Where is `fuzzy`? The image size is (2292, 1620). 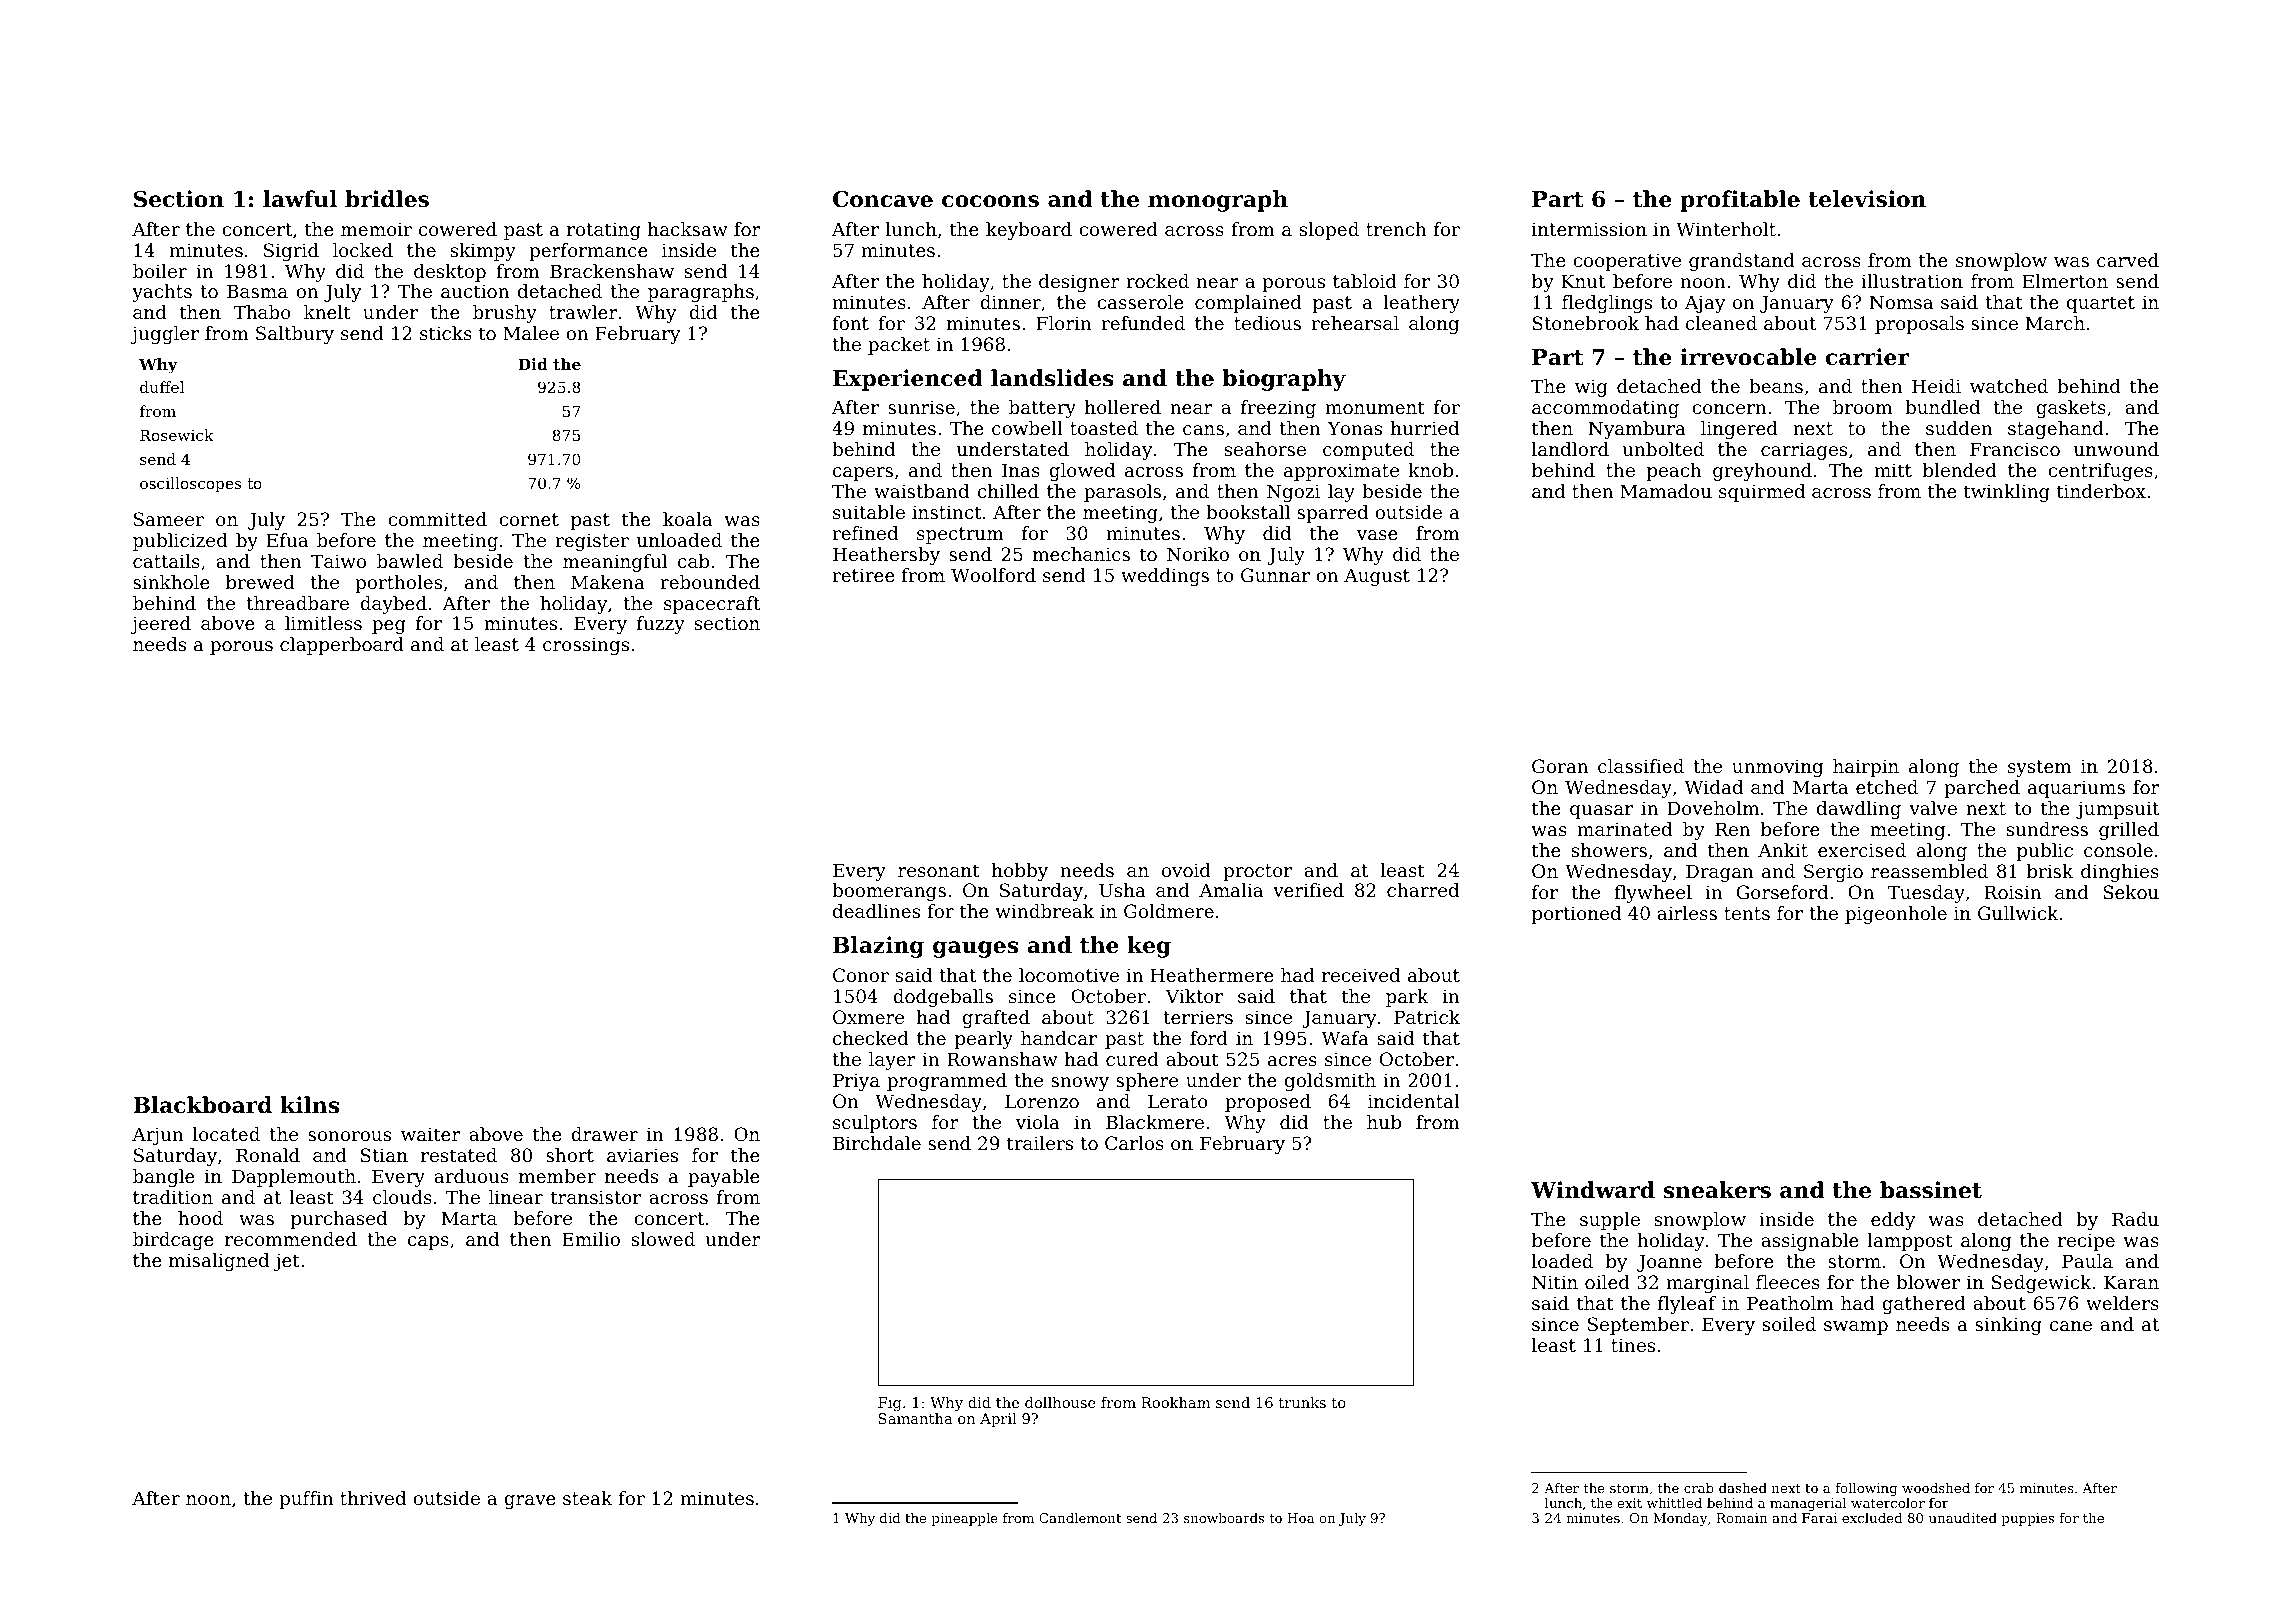 fuzzy is located at coordinates (661, 625).
